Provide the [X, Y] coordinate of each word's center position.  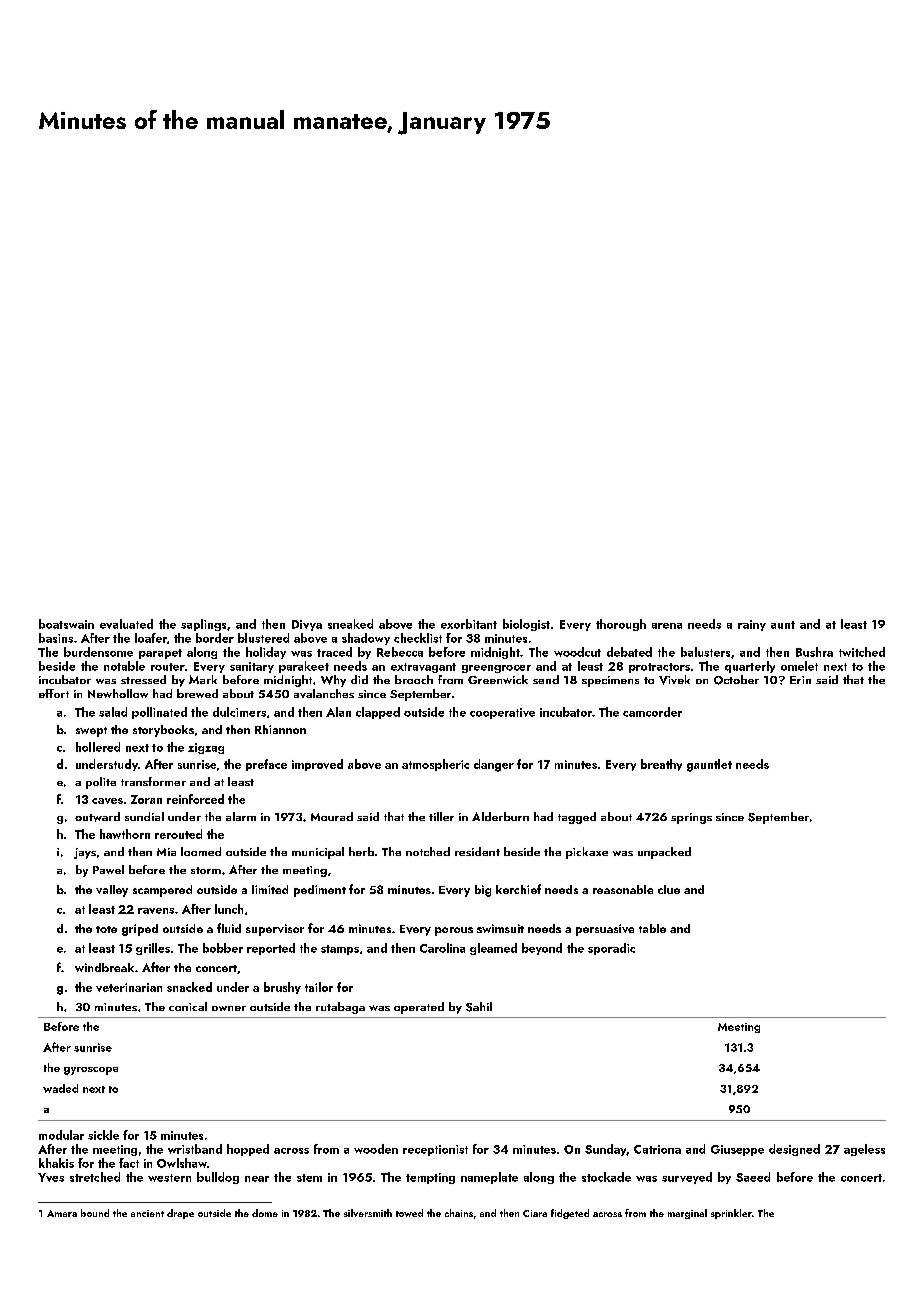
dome [265, 1213]
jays [85, 853]
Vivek [674, 680]
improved [317, 765]
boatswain [66, 624]
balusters [705, 652]
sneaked [350, 624]
